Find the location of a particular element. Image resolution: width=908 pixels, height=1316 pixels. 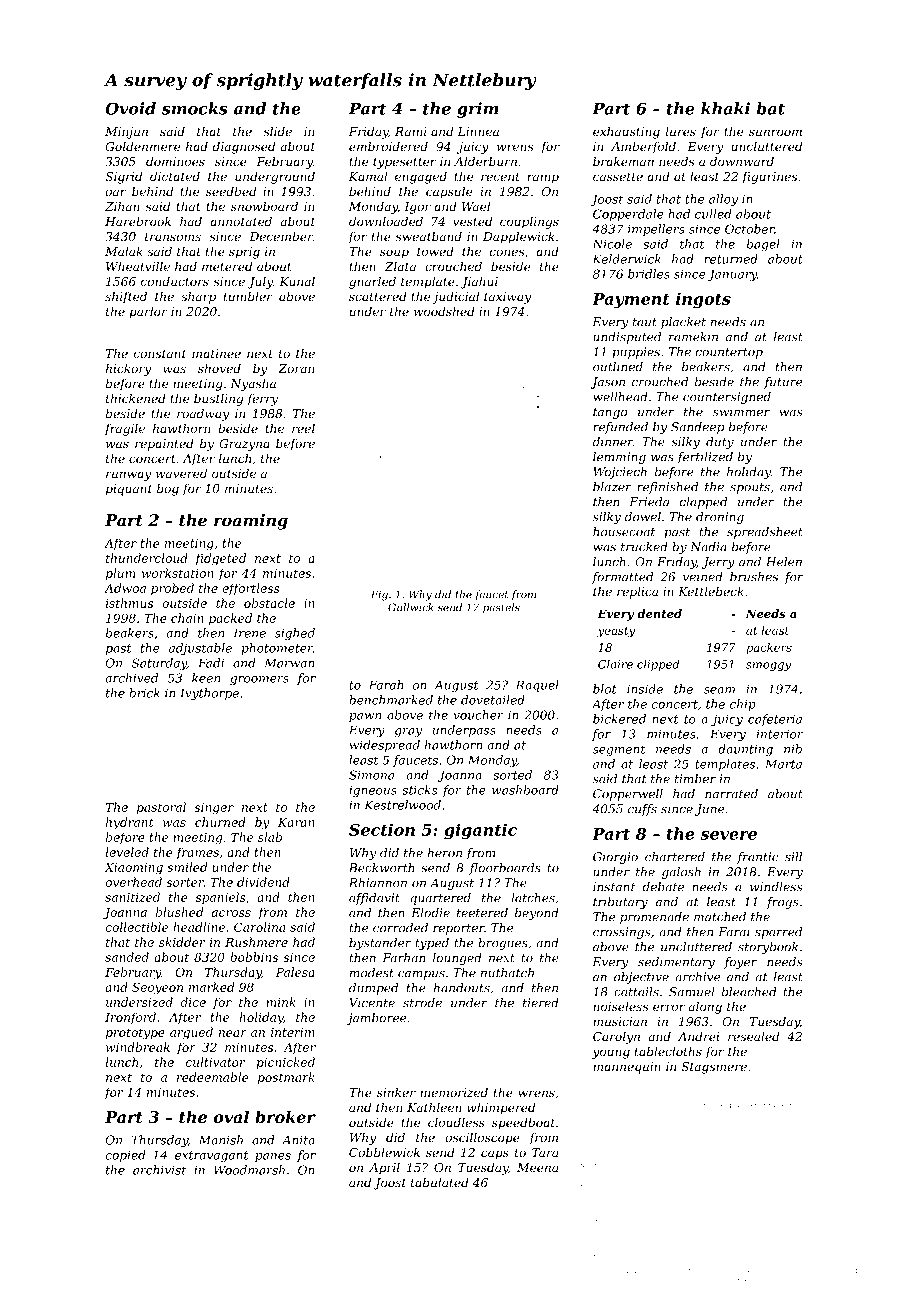

Alderburn is located at coordinates (485, 161).
